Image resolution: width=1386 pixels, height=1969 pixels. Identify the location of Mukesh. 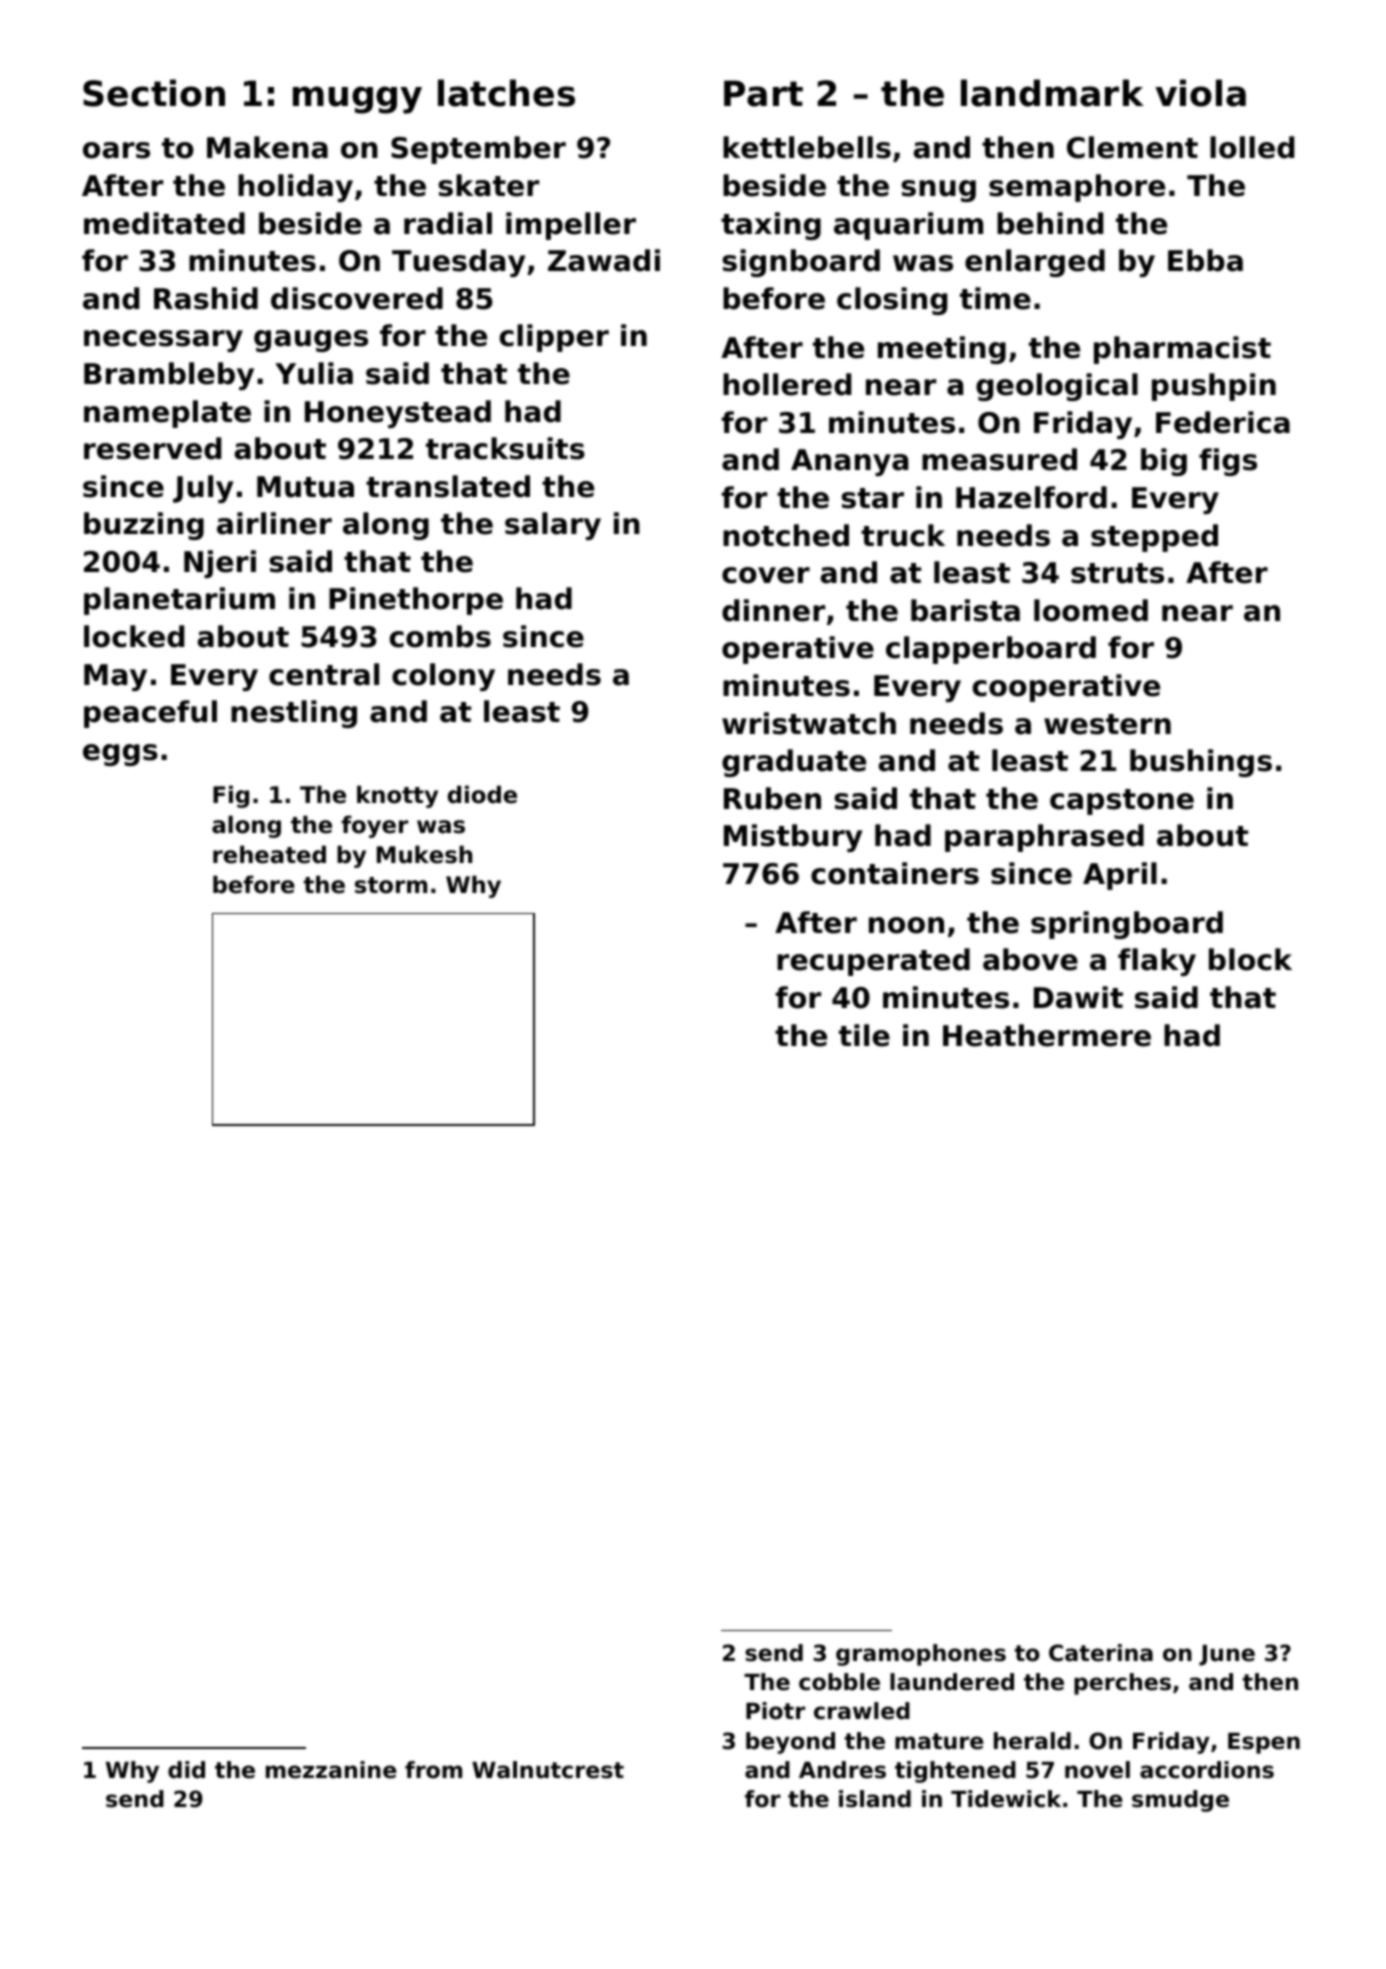
(424, 854).
